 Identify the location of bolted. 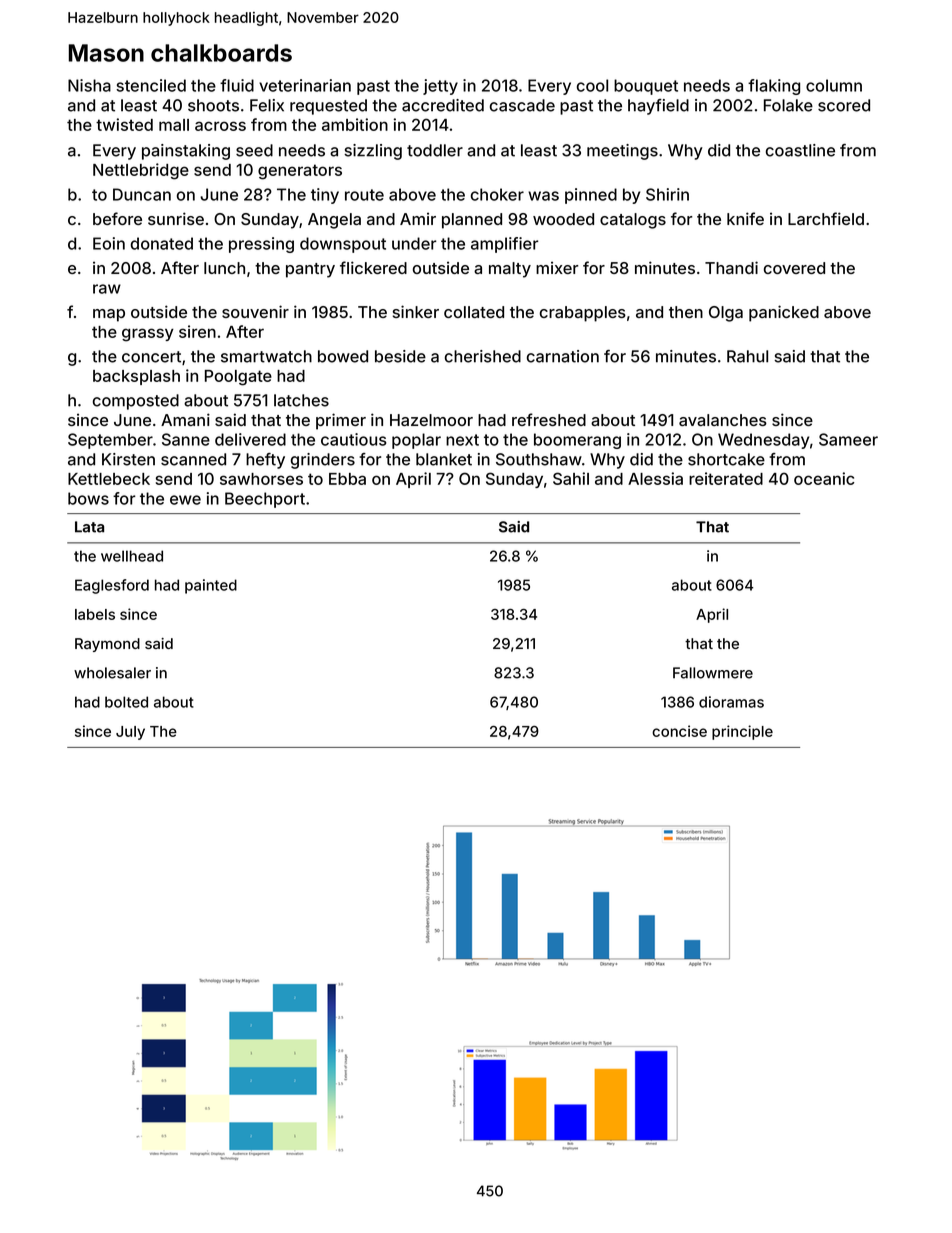
(126, 702).
